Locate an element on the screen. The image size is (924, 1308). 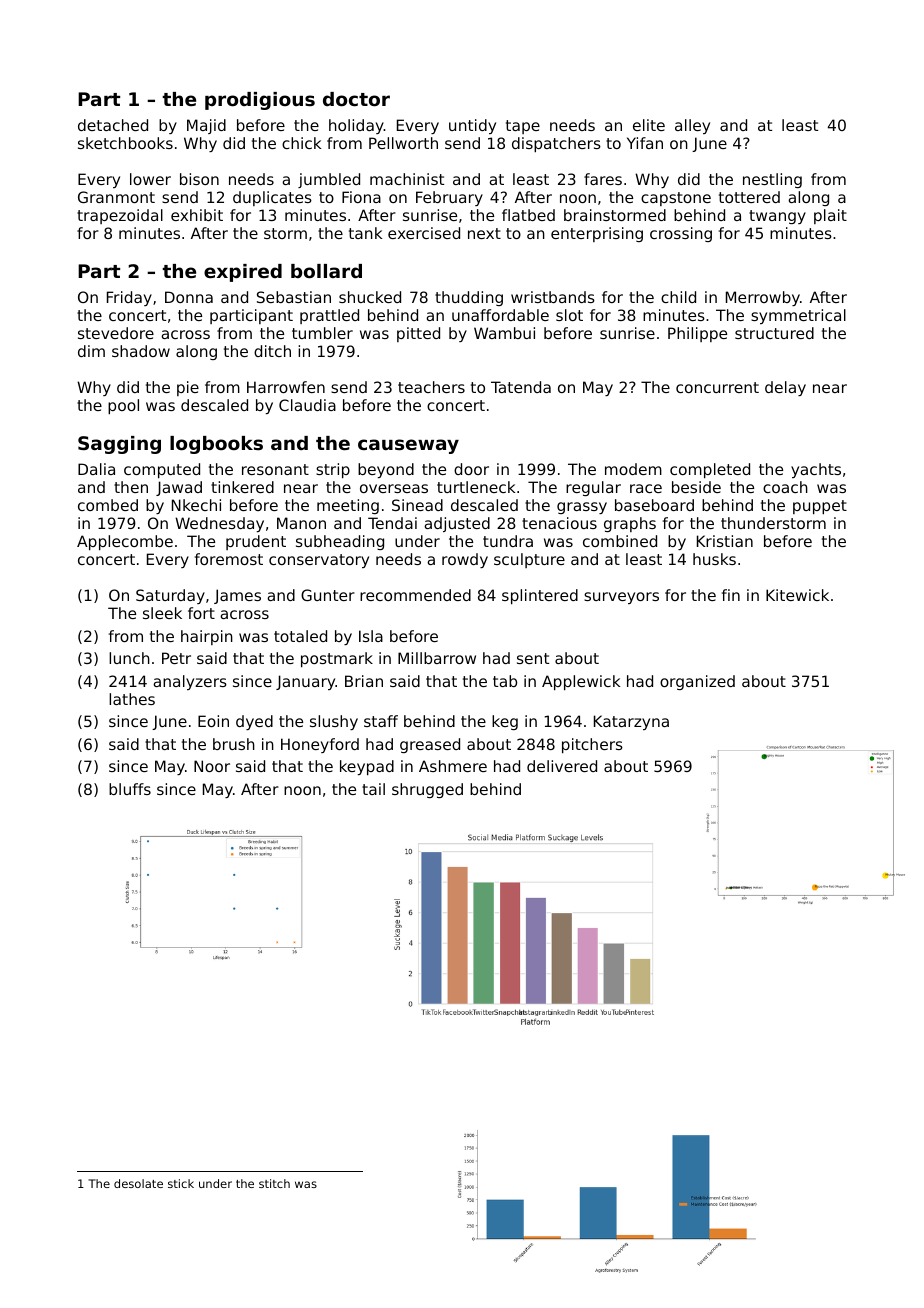
regular is located at coordinates (593, 488).
